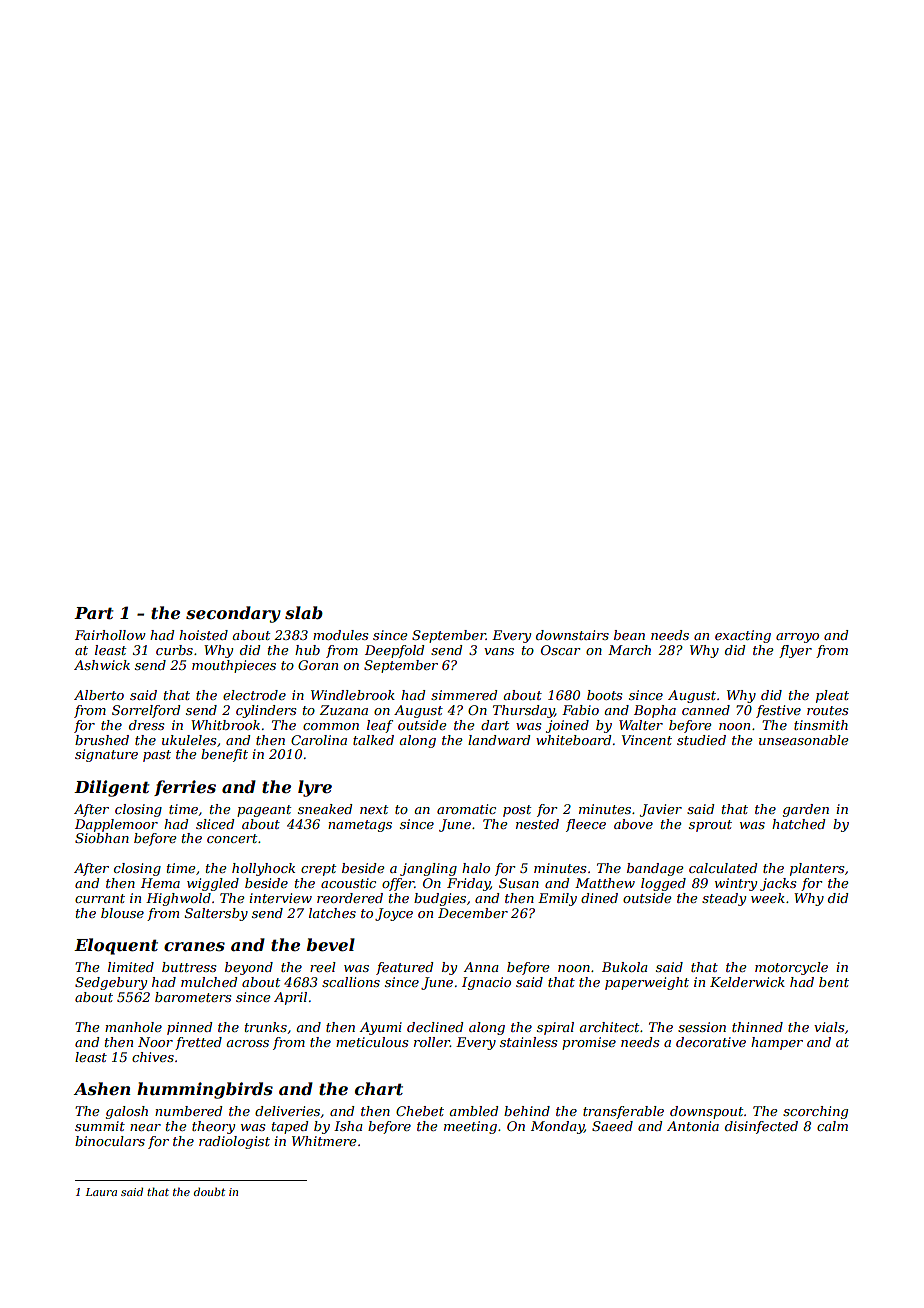 This screenshot has height=1308, width=924. I want to click on pleat, so click(832, 696).
